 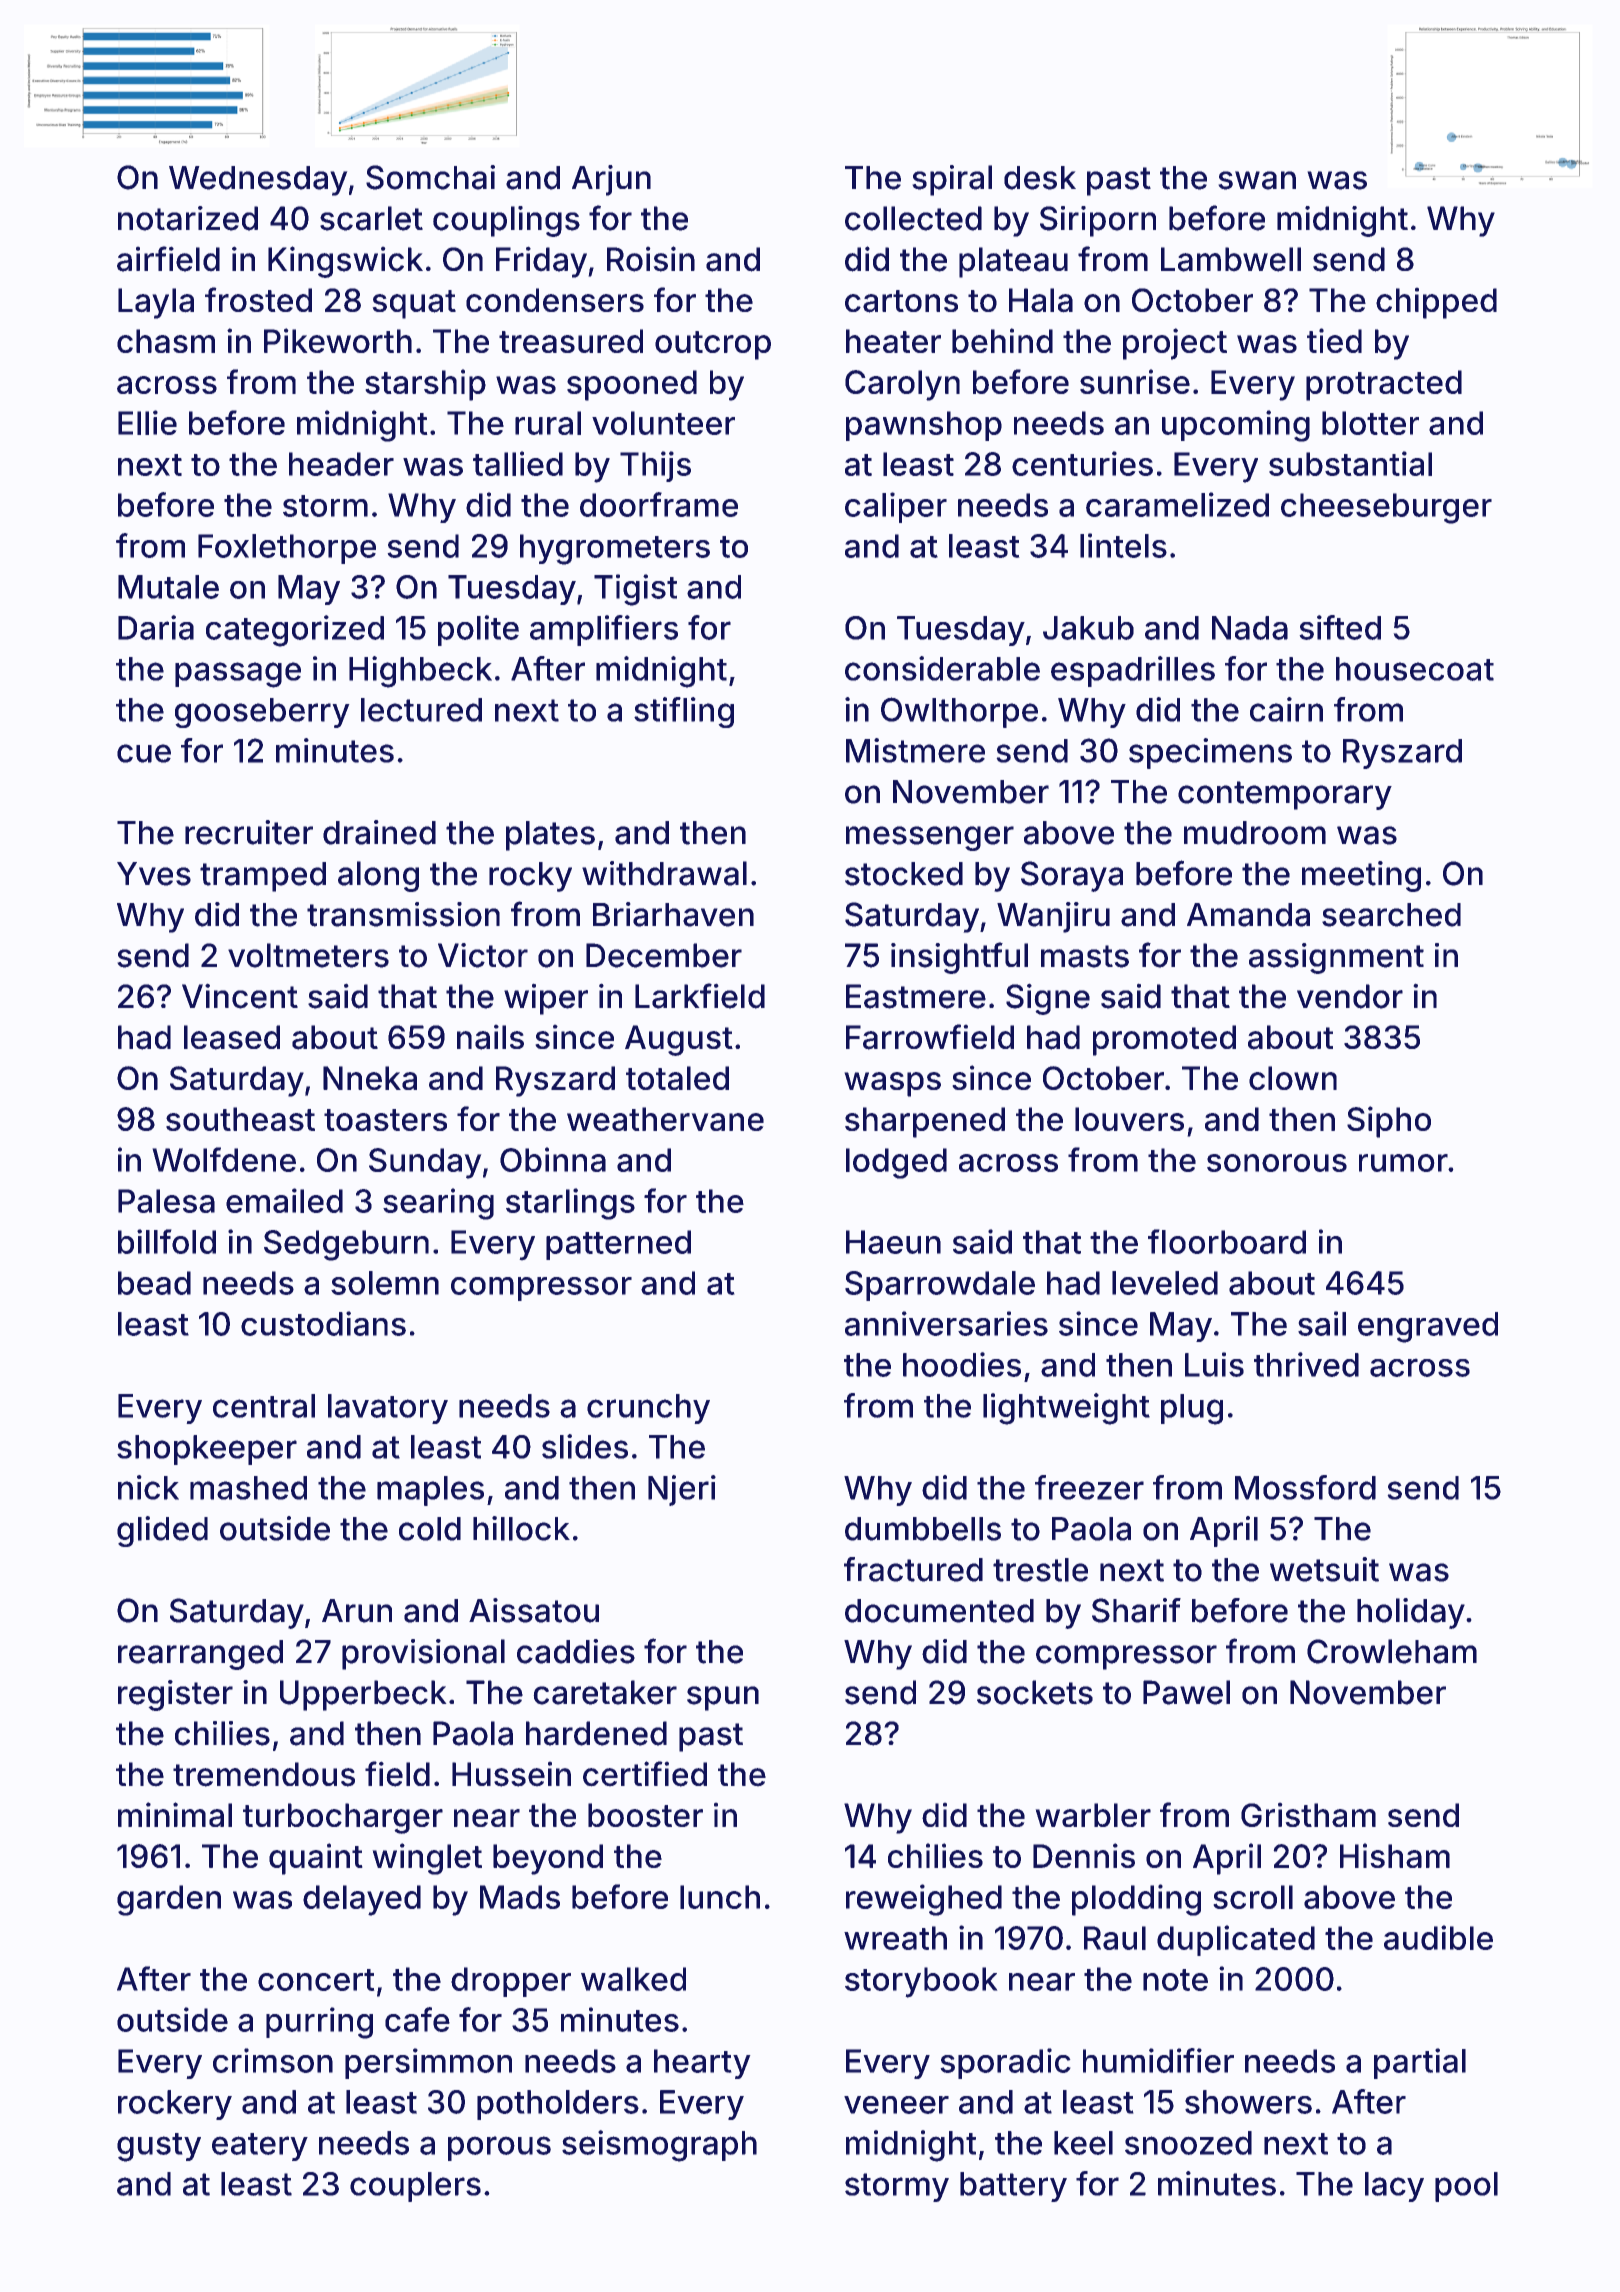 What do you see at coordinates (1186, 1692) in the screenshot?
I see `Pawel` at bounding box center [1186, 1692].
